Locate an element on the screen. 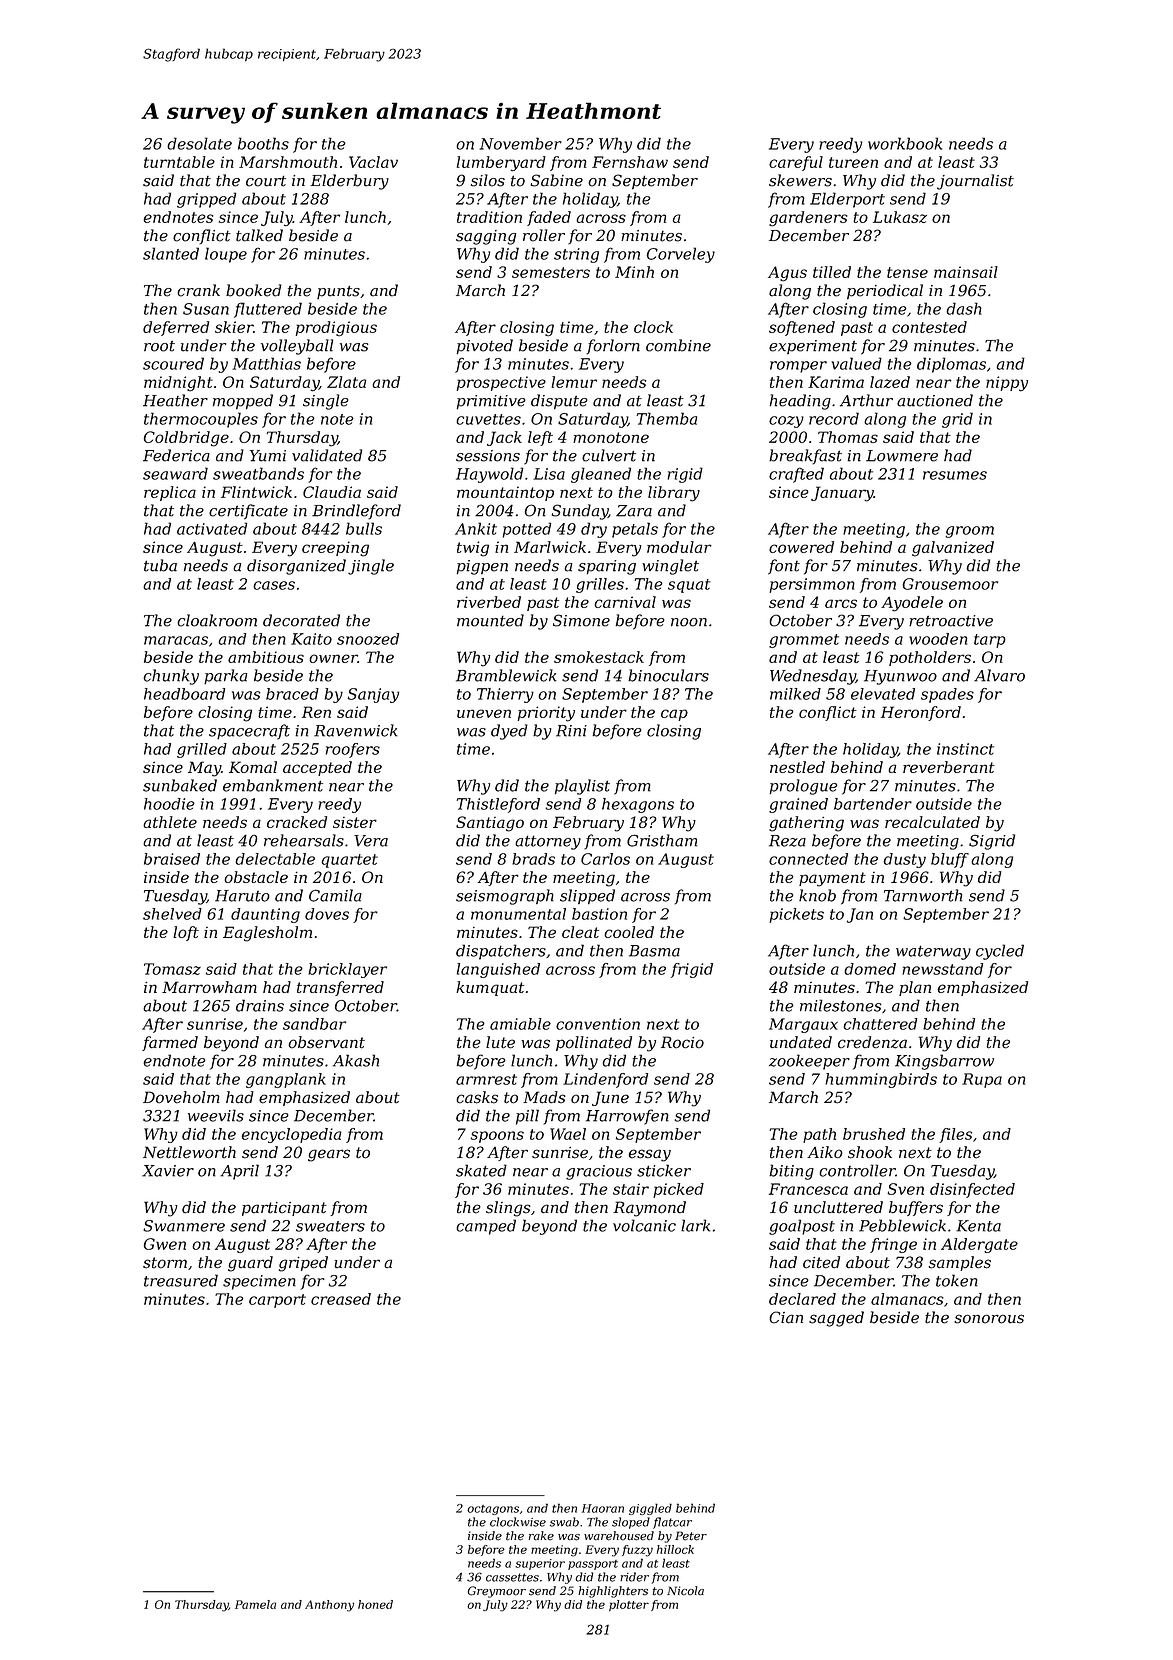 Image resolution: width=1173 pixels, height=1660 pixels. plotter is located at coordinates (629, 1605).
